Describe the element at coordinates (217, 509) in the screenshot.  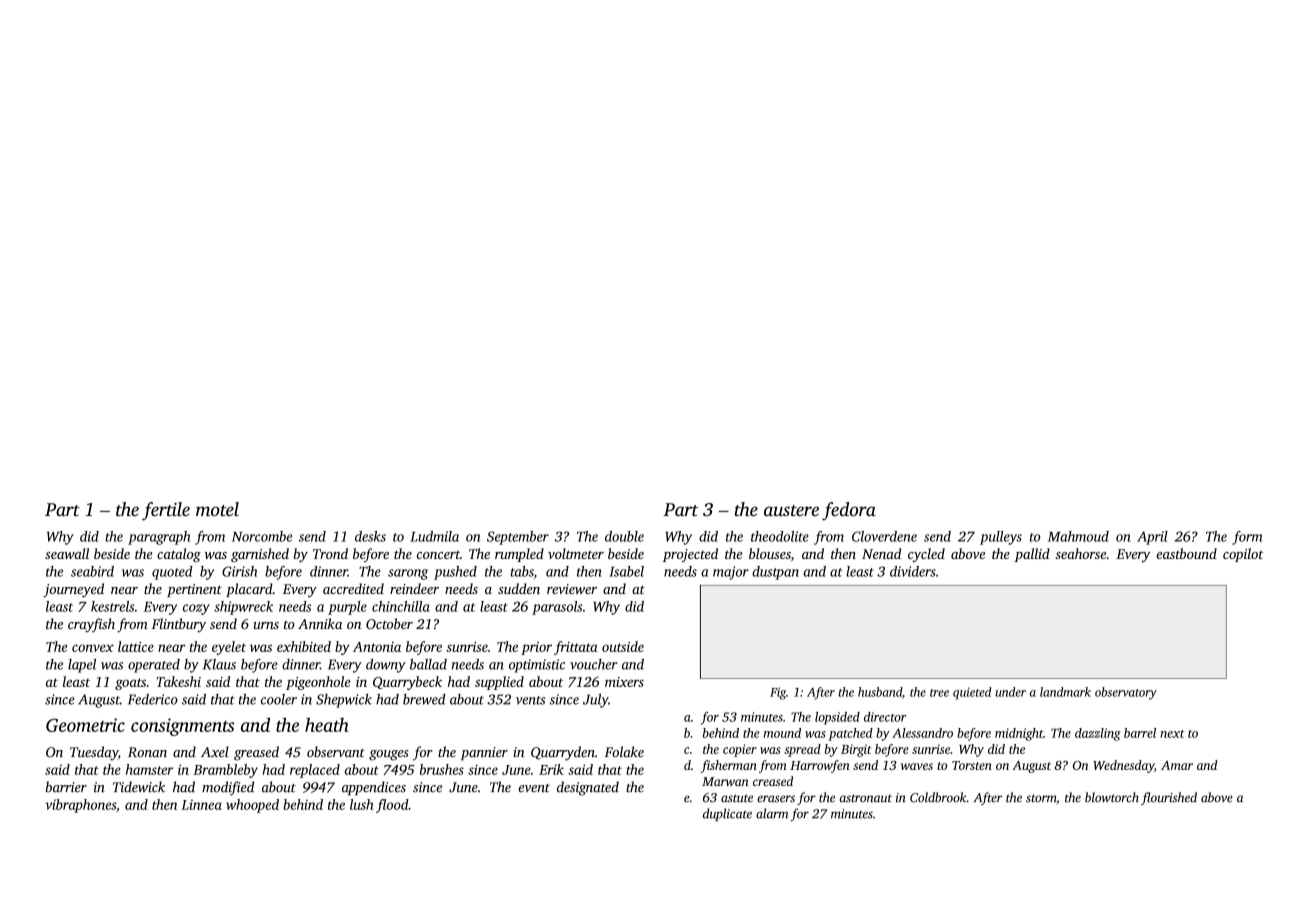
I see `motel` at that location.
